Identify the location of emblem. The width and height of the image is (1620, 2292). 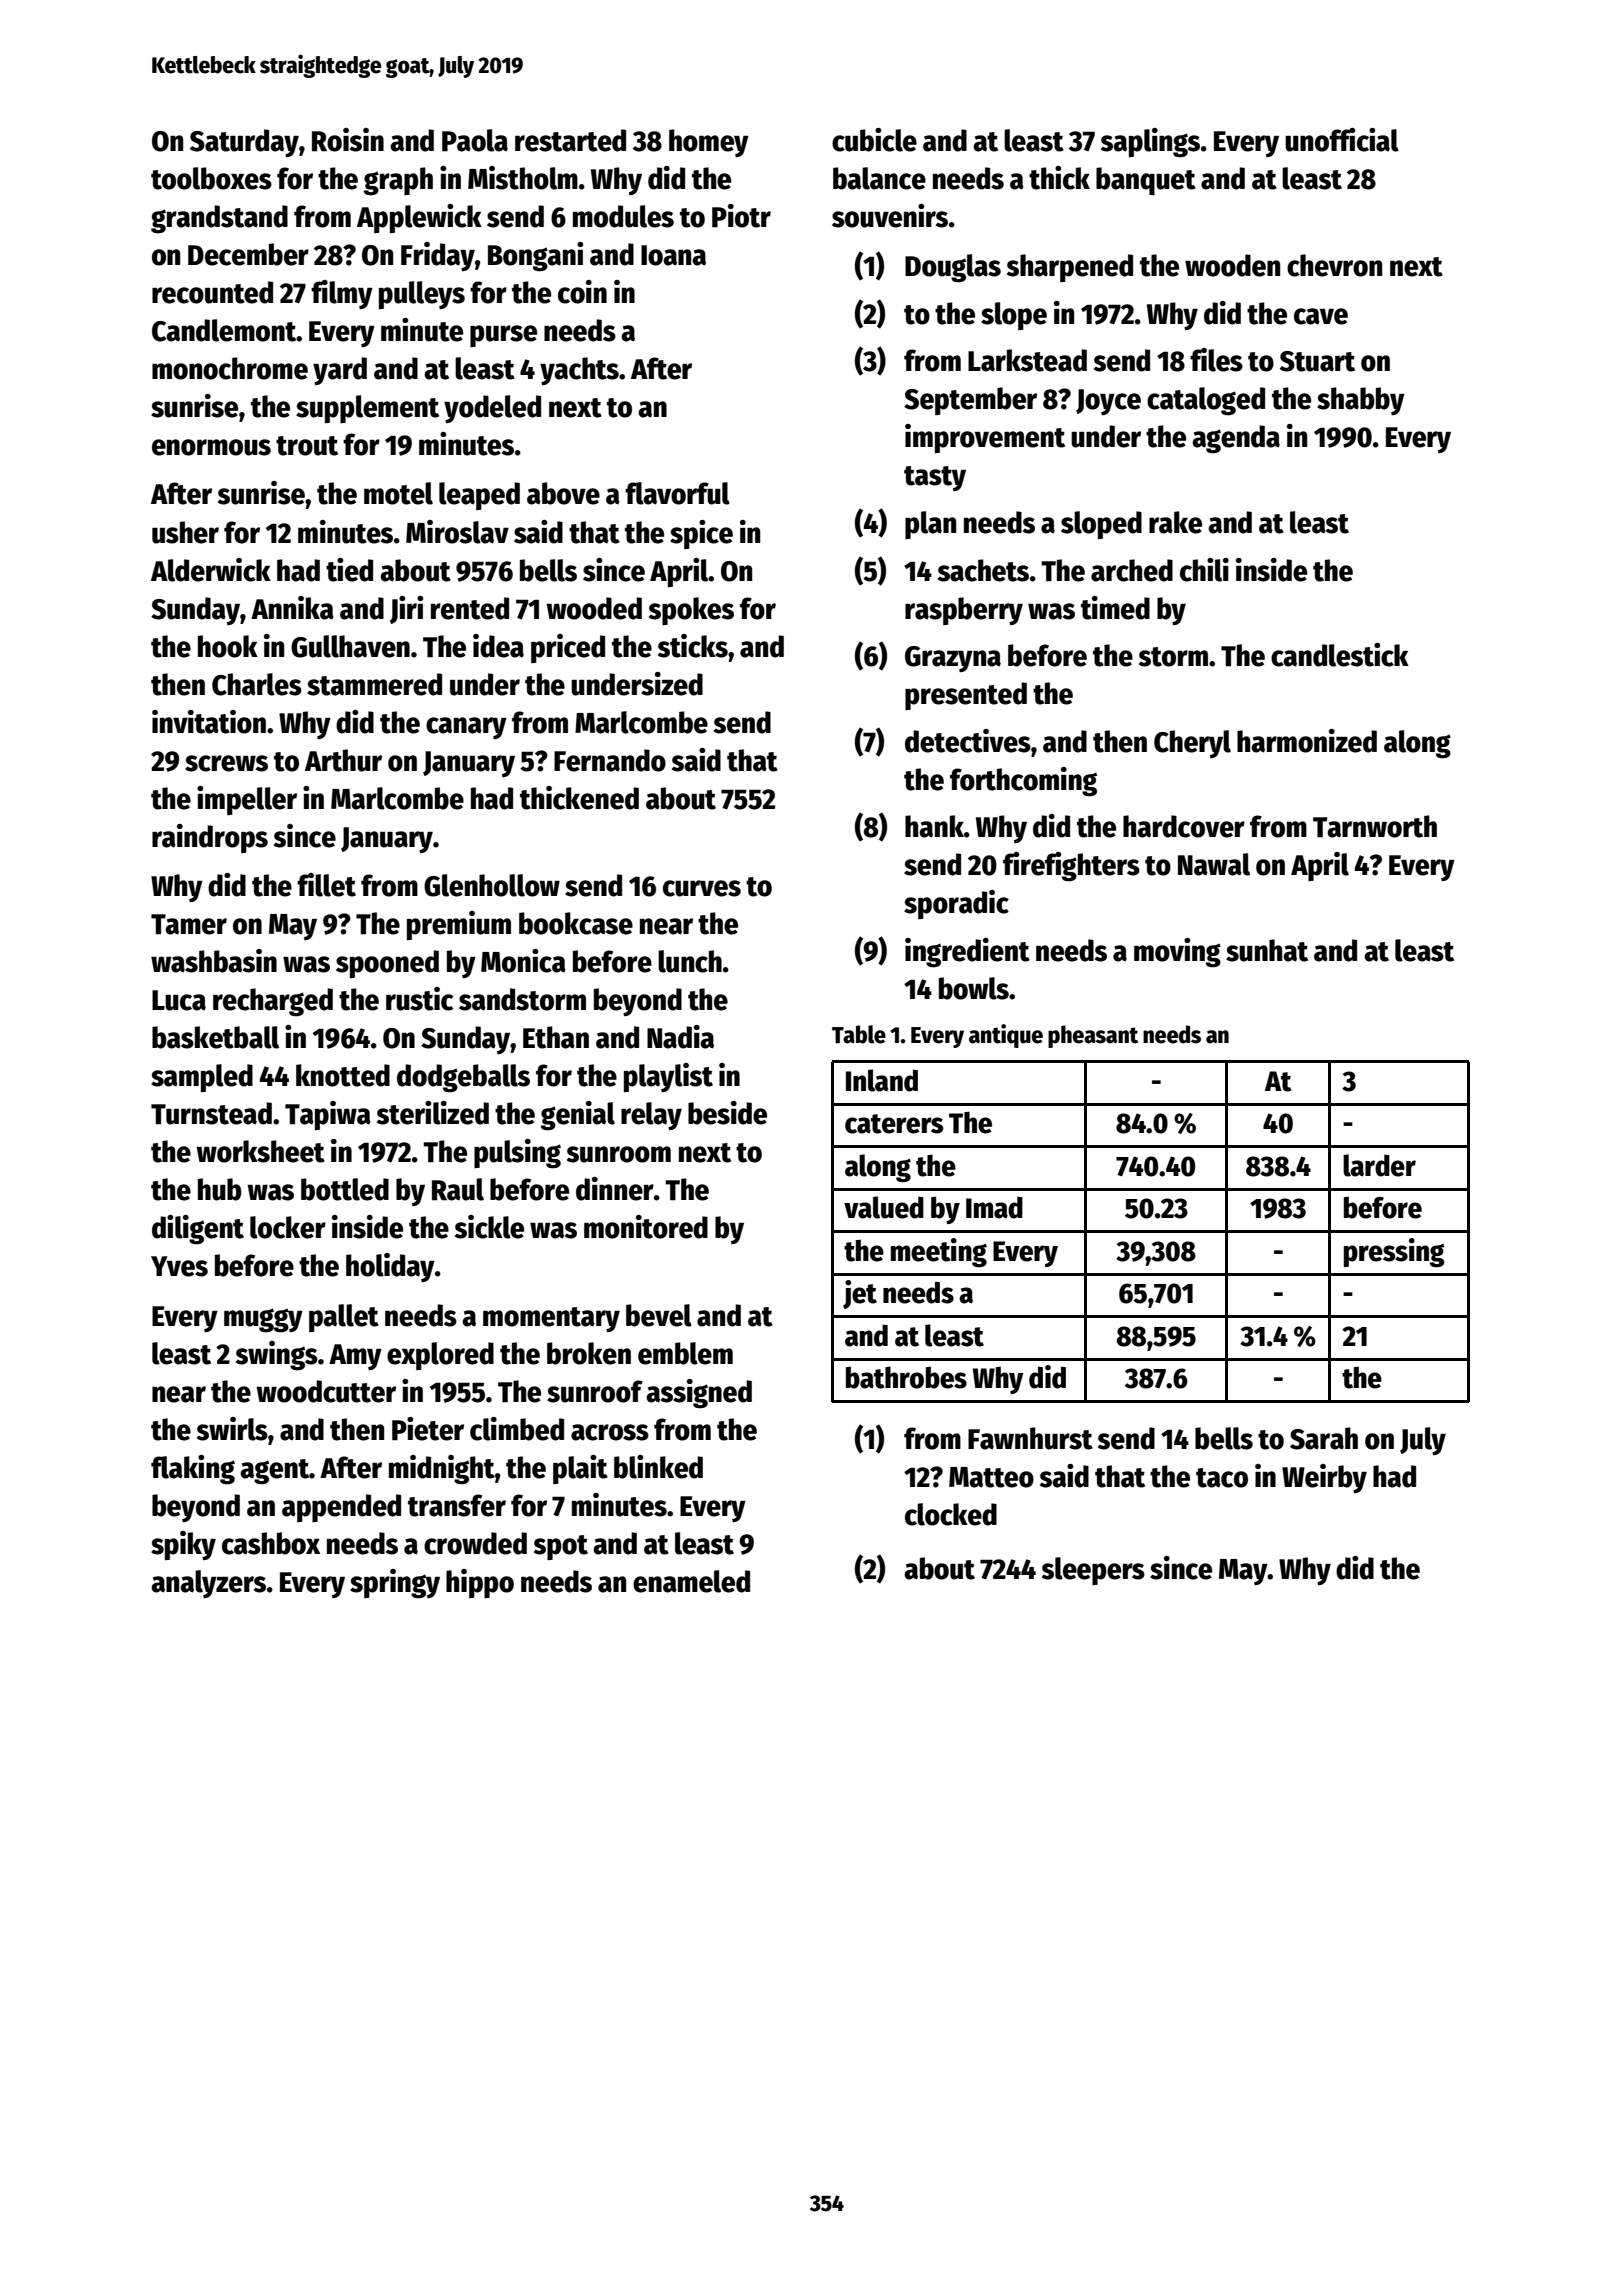
(685, 1353).
